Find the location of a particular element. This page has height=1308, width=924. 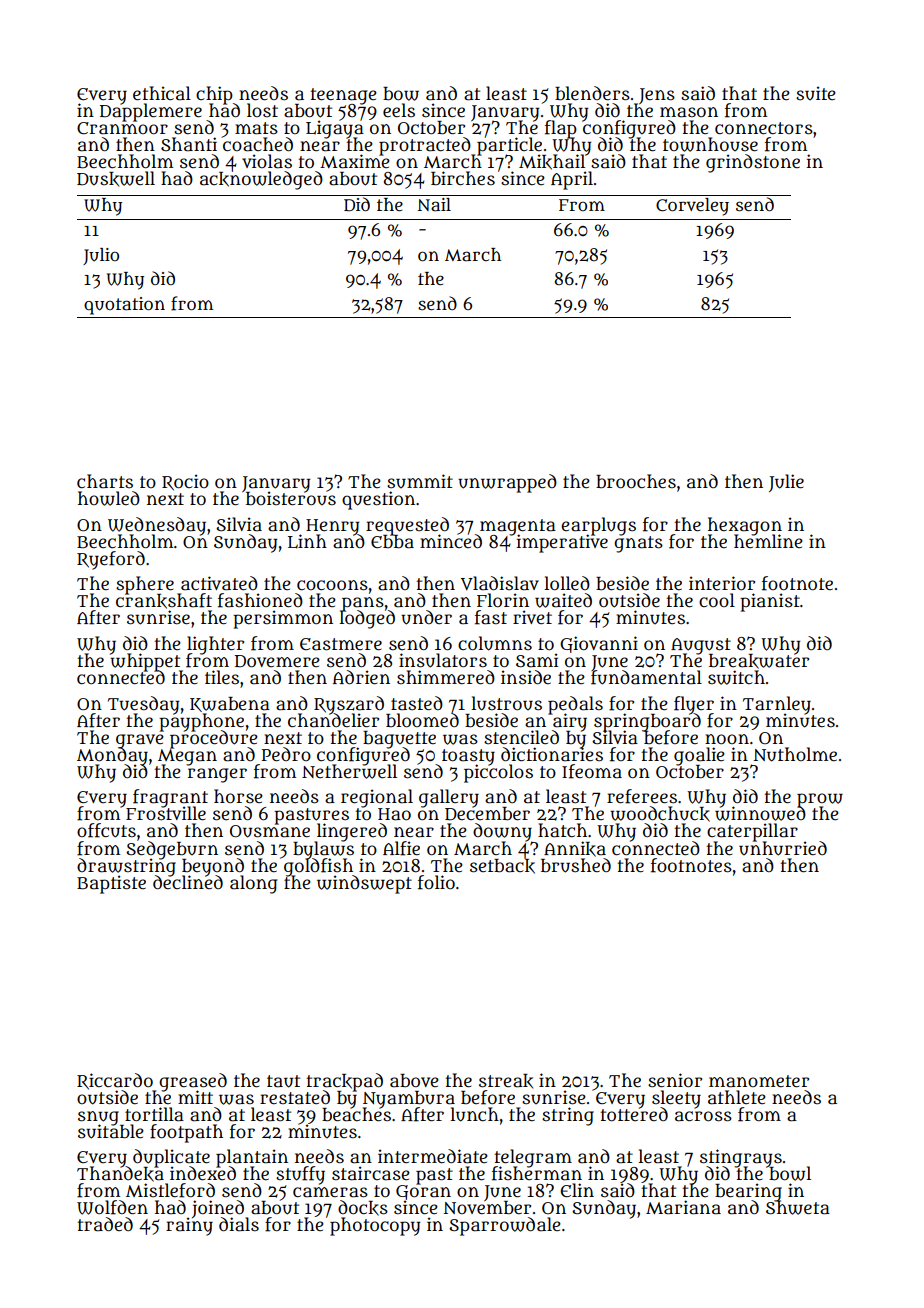

question is located at coordinates (378, 500).
